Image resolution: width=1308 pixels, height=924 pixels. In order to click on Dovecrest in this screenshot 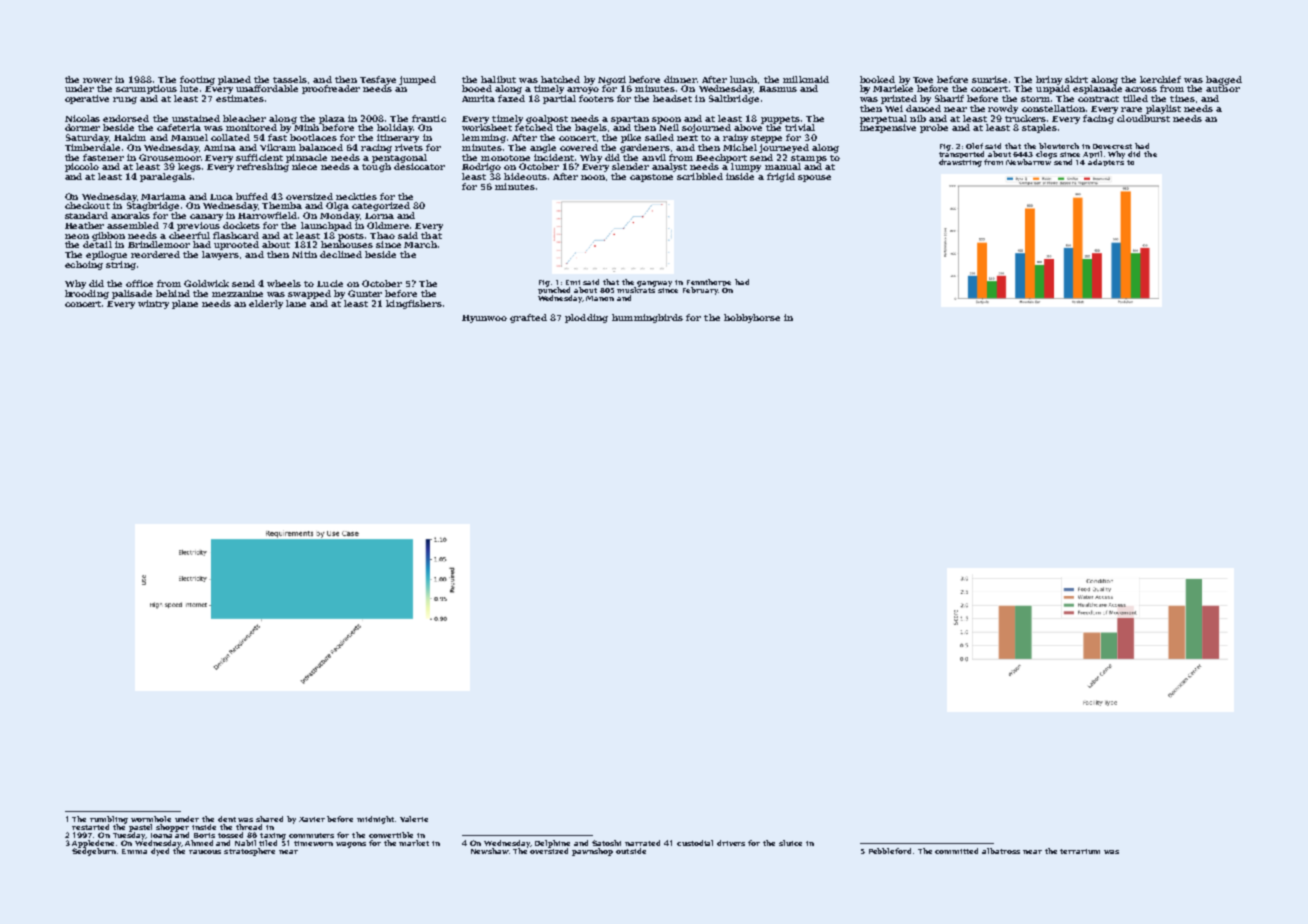, I will do `click(1112, 146)`.
